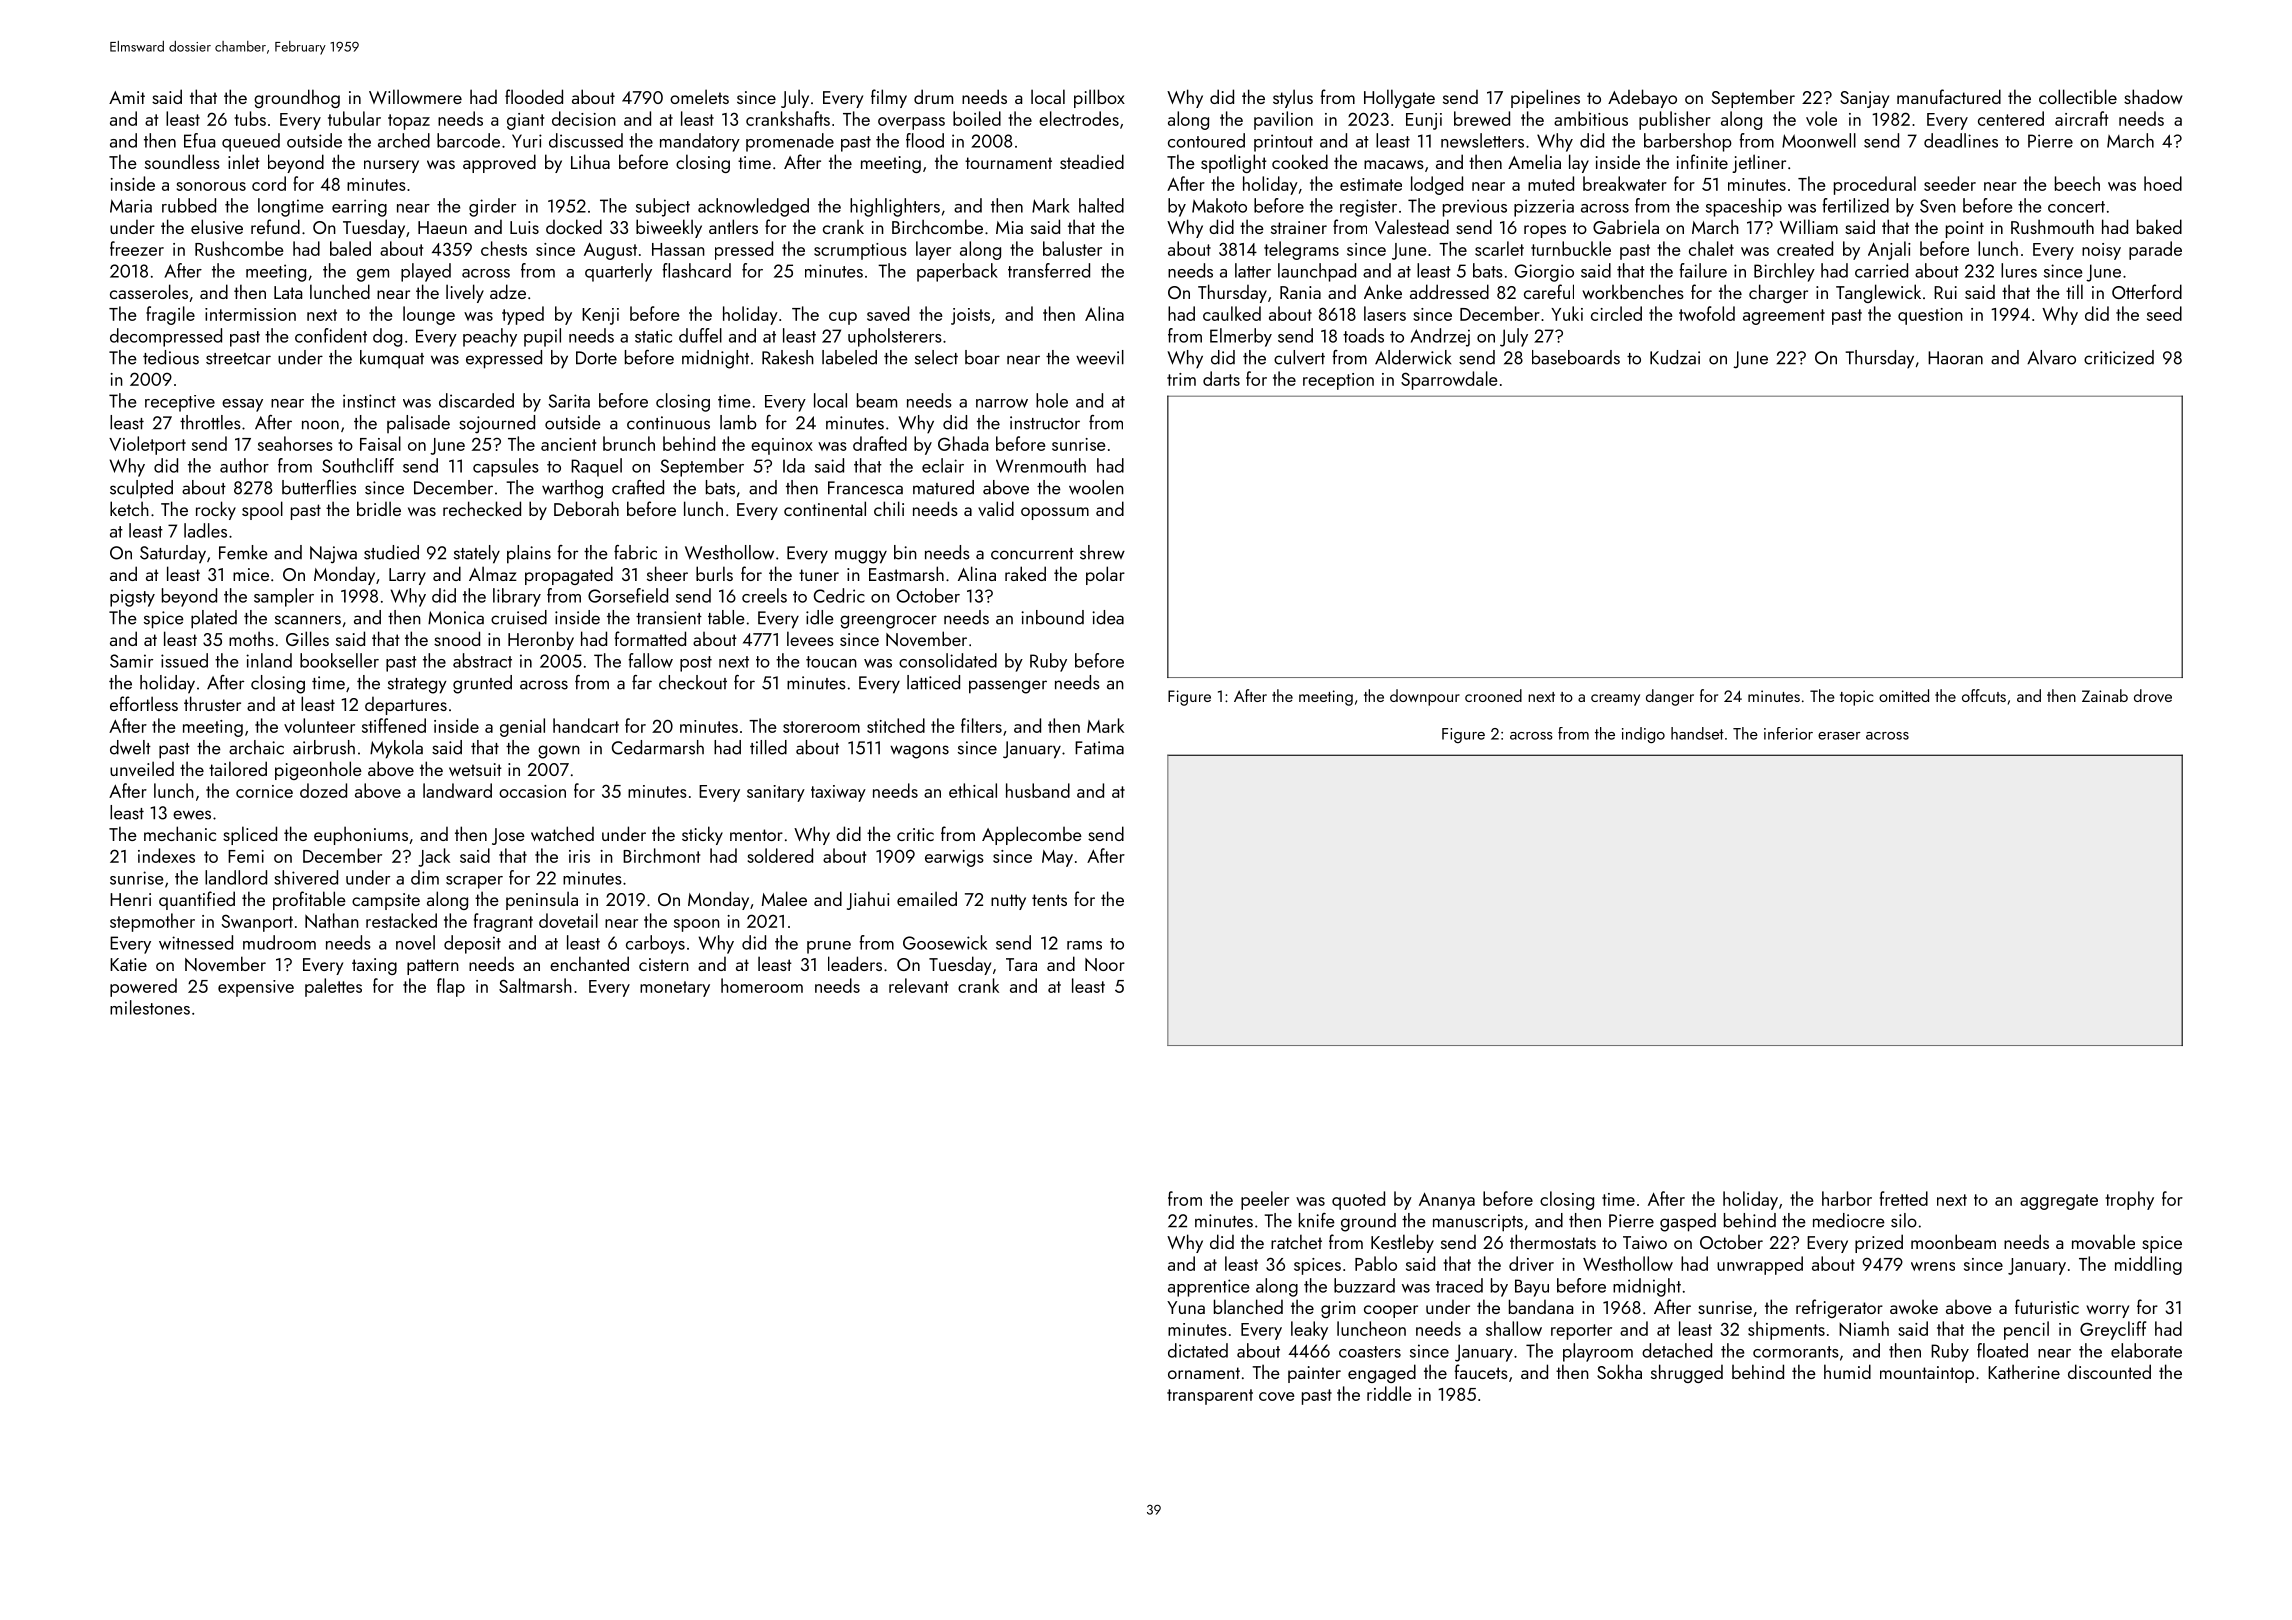 The height and width of the screenshot is (1620, 2292). I want to click on dictated, so click(1198, 1350).
